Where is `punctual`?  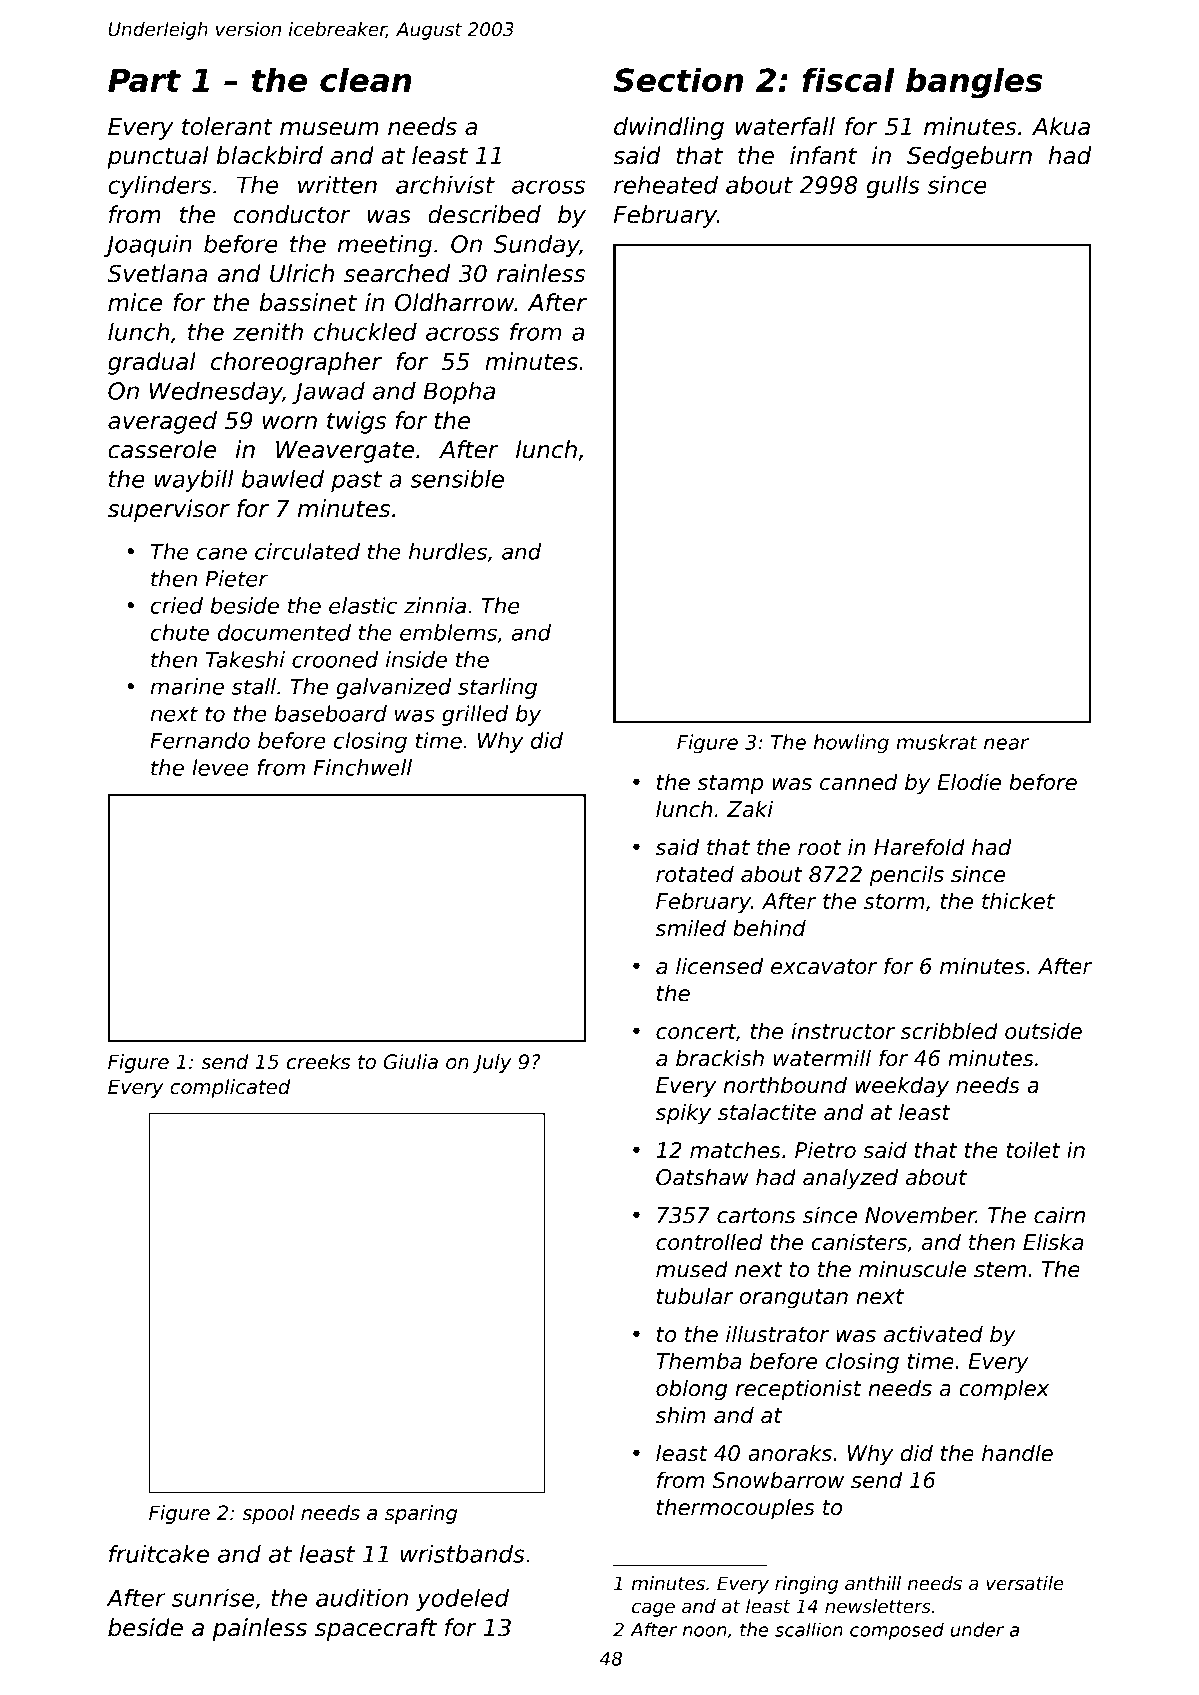 punctual is located at coordinates (158, 157).
